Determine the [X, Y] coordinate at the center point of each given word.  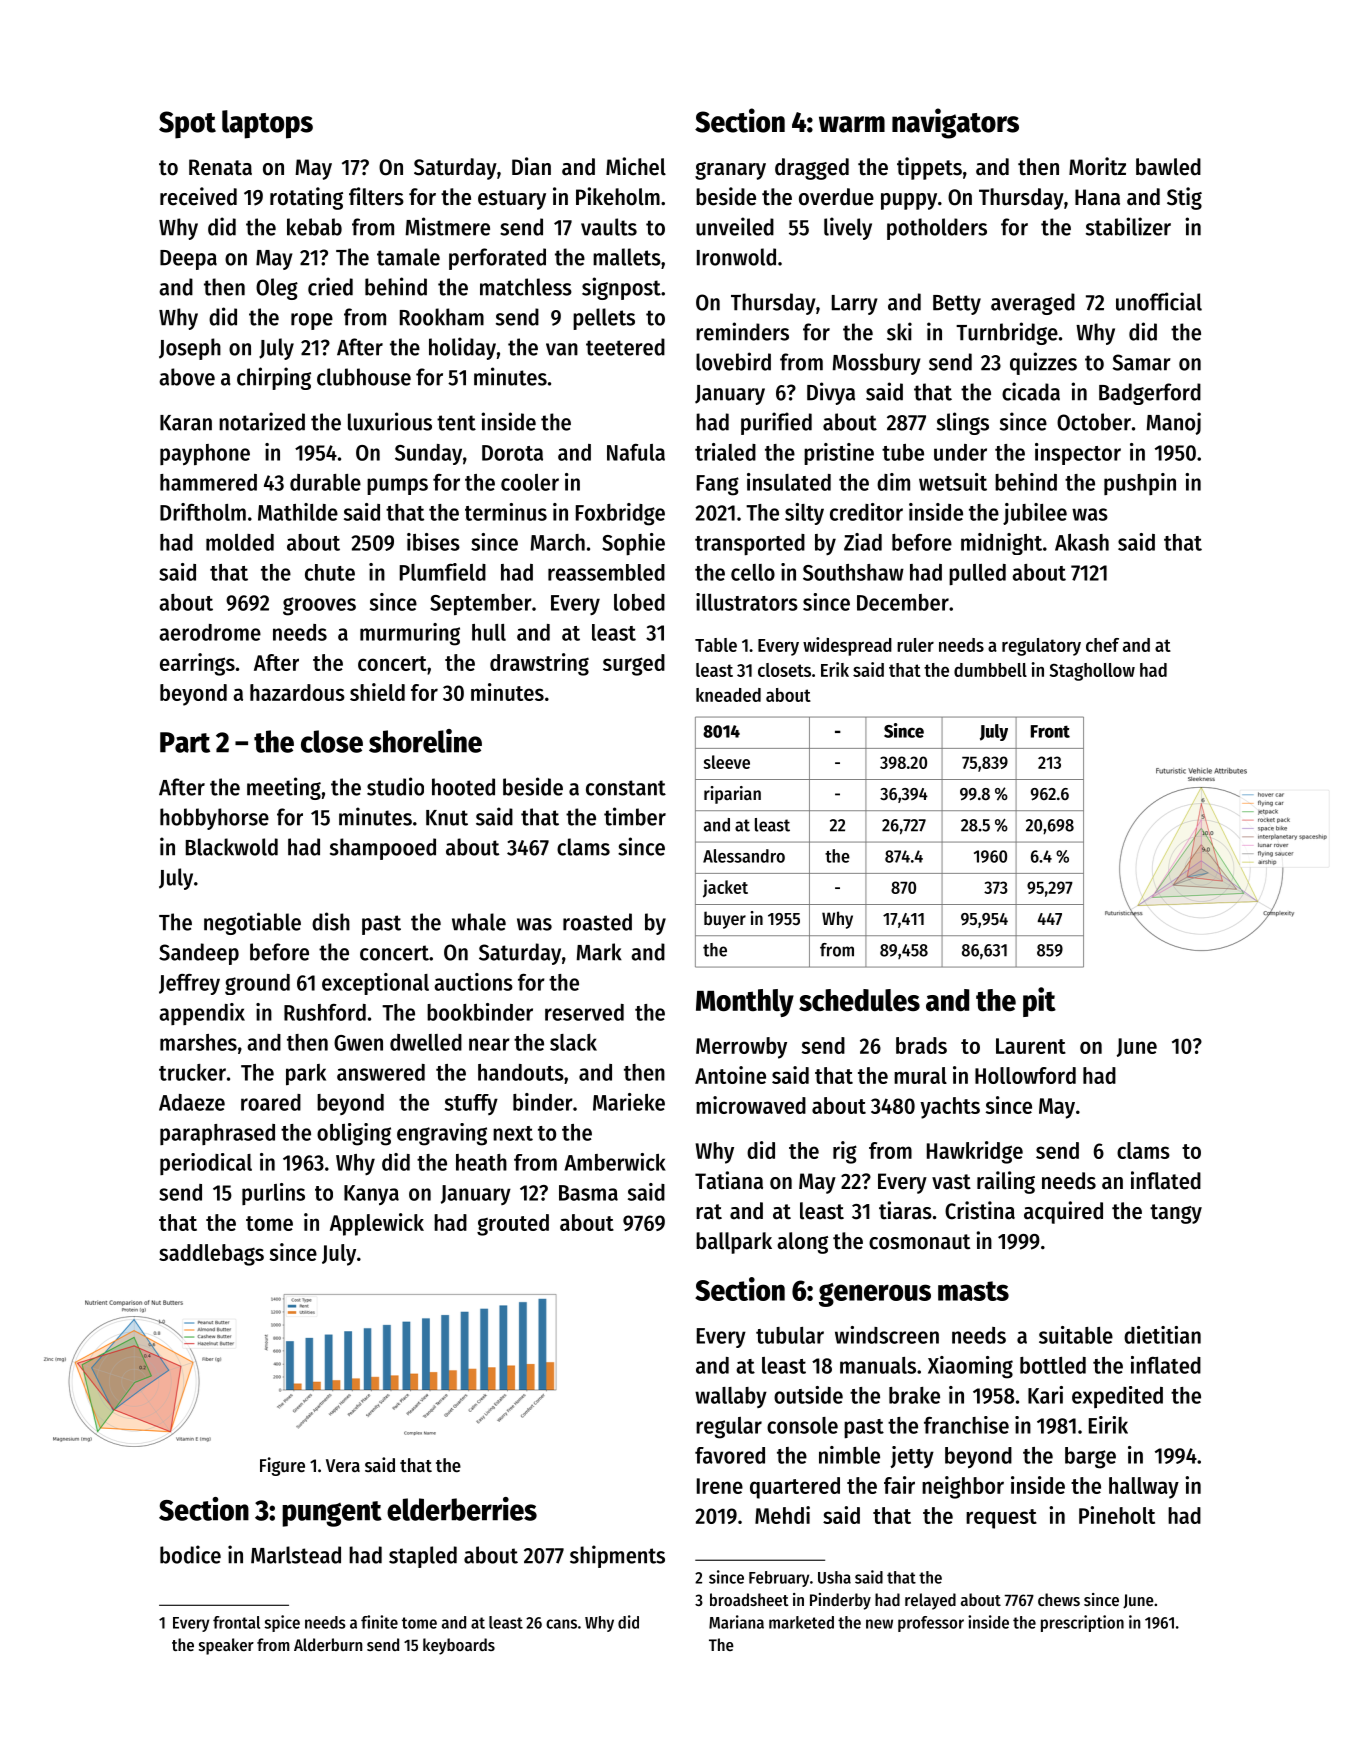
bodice [190, 1554]
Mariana [736, 1622]
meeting [284, 788]
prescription [1082, 1623]
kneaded [728, 695]
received [198, 196]
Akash [1082, 542]
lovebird [733, 361]
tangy [1176, 1214]
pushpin [1140, 484]
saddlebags [211, 1255]
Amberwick [615, 1162]
